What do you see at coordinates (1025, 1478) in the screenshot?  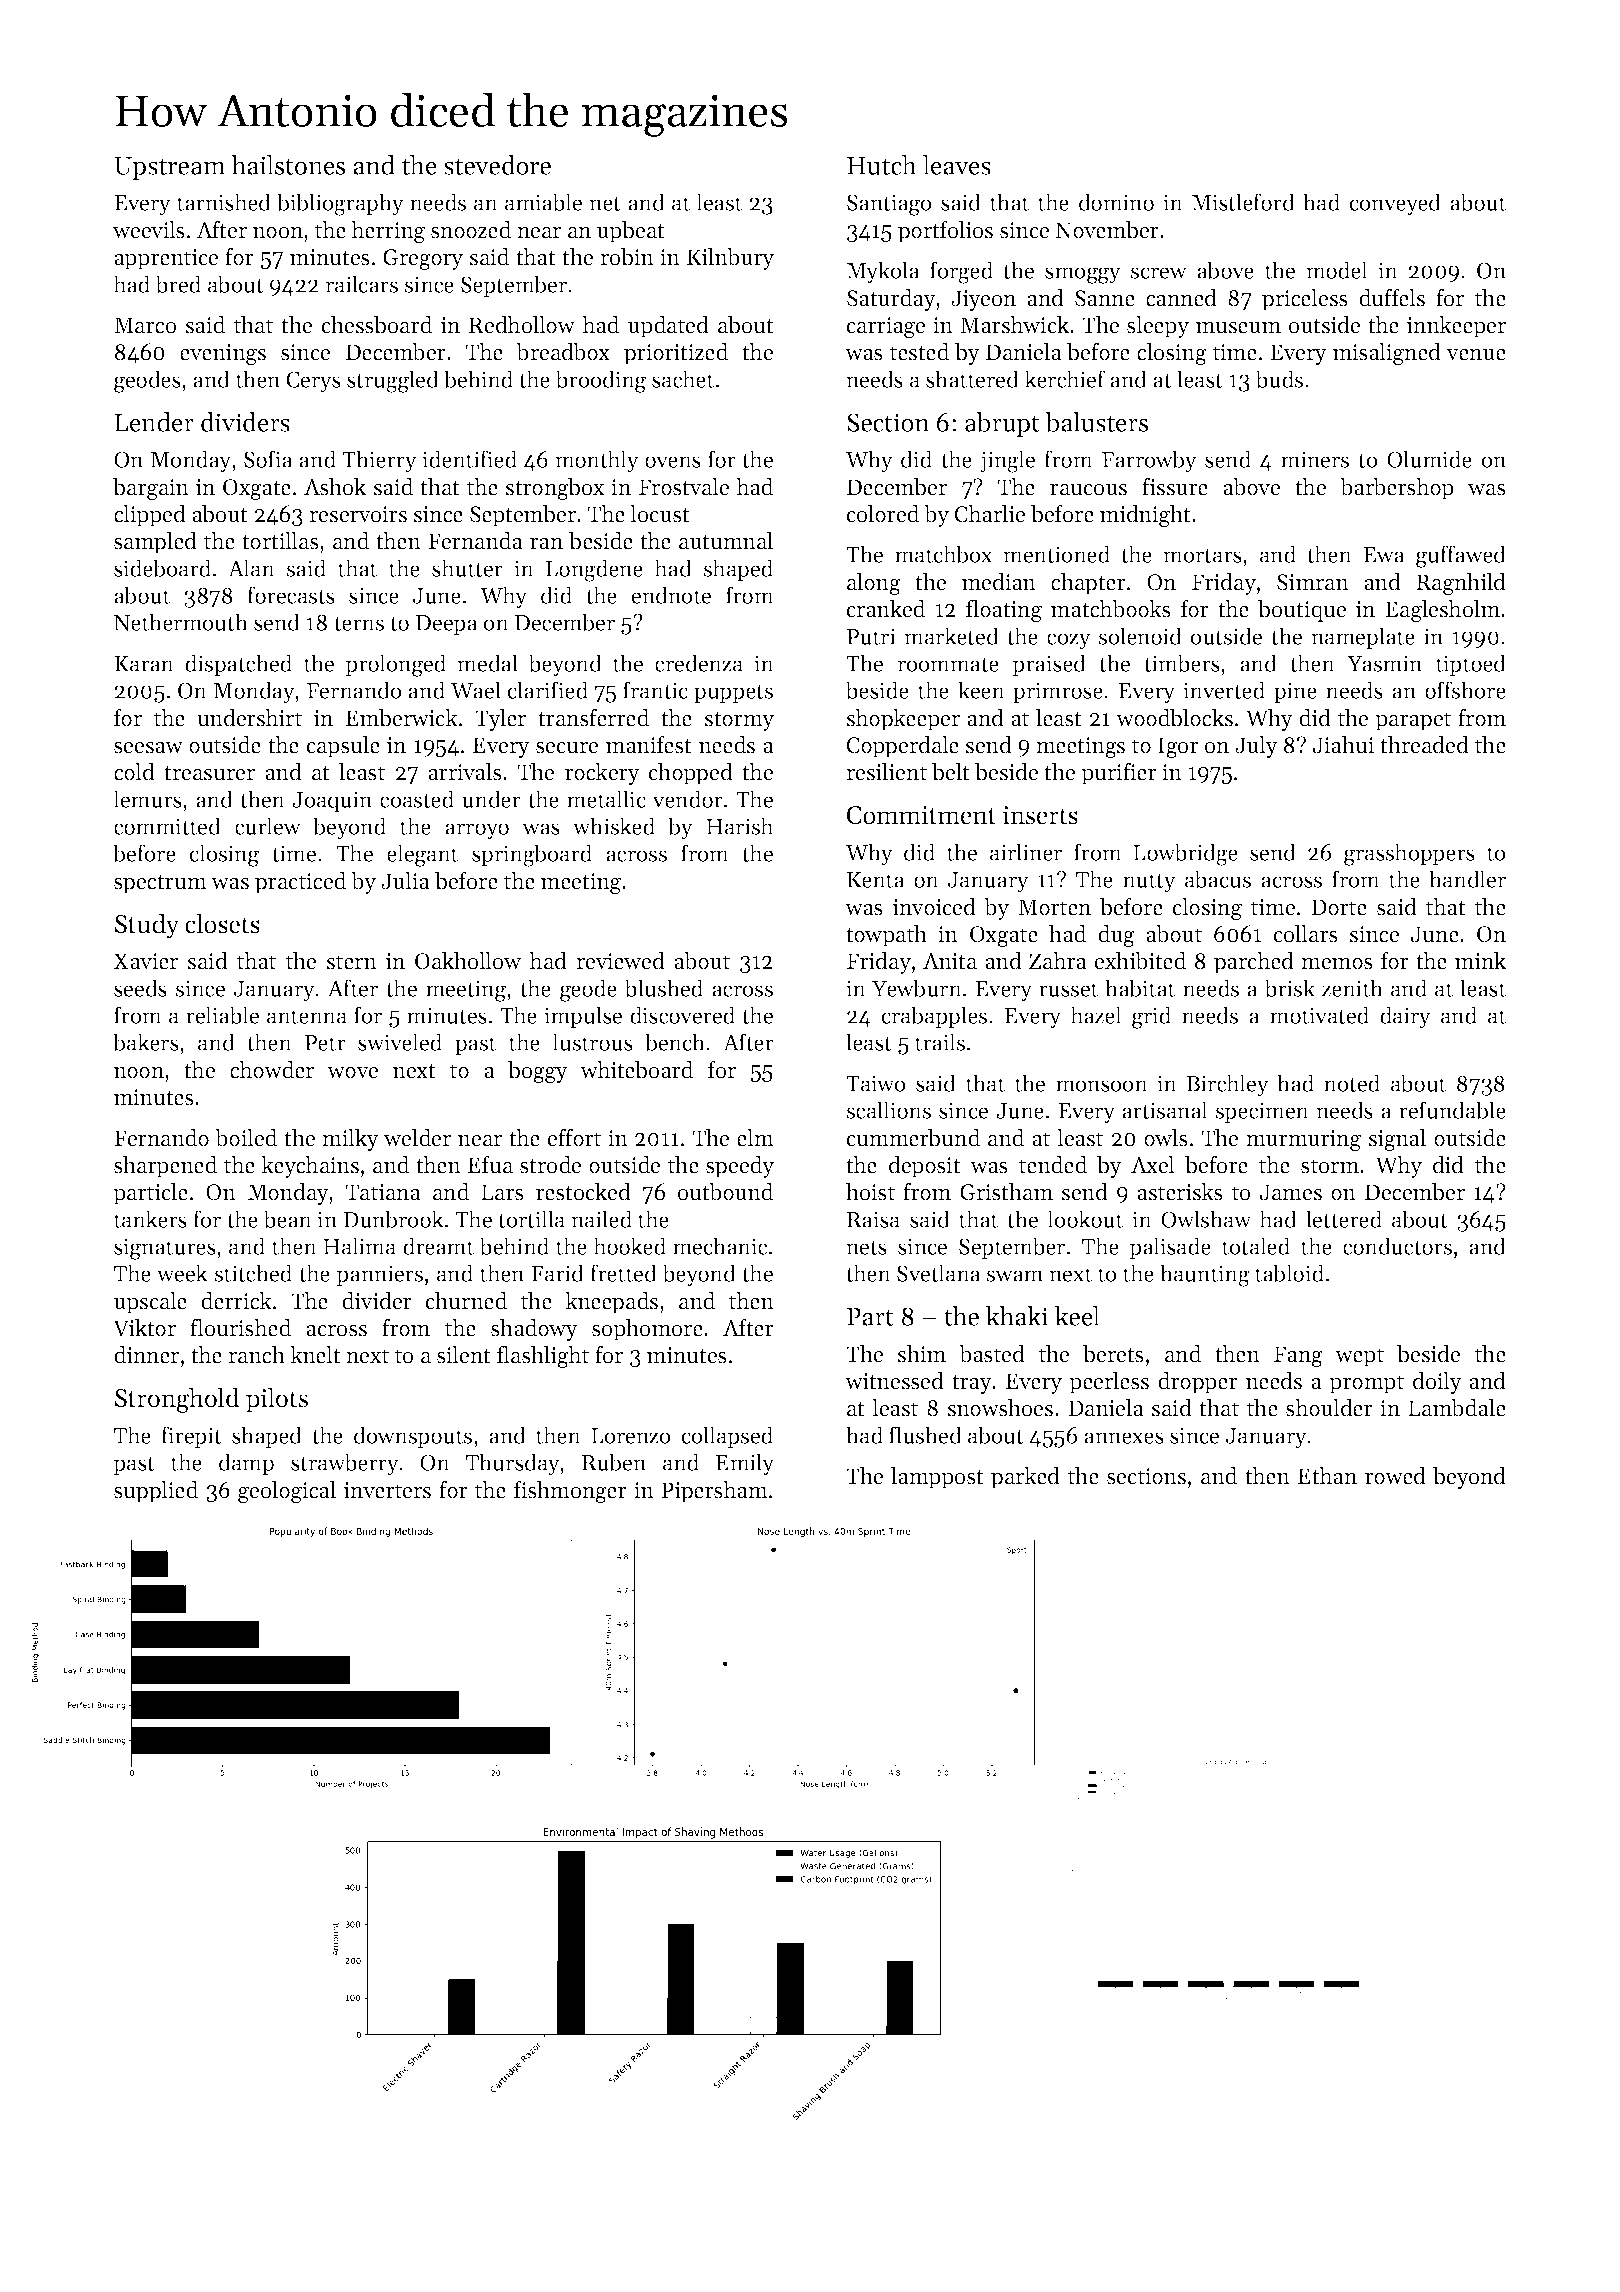 I see `parked` at bounding box center [1025, 1478].
